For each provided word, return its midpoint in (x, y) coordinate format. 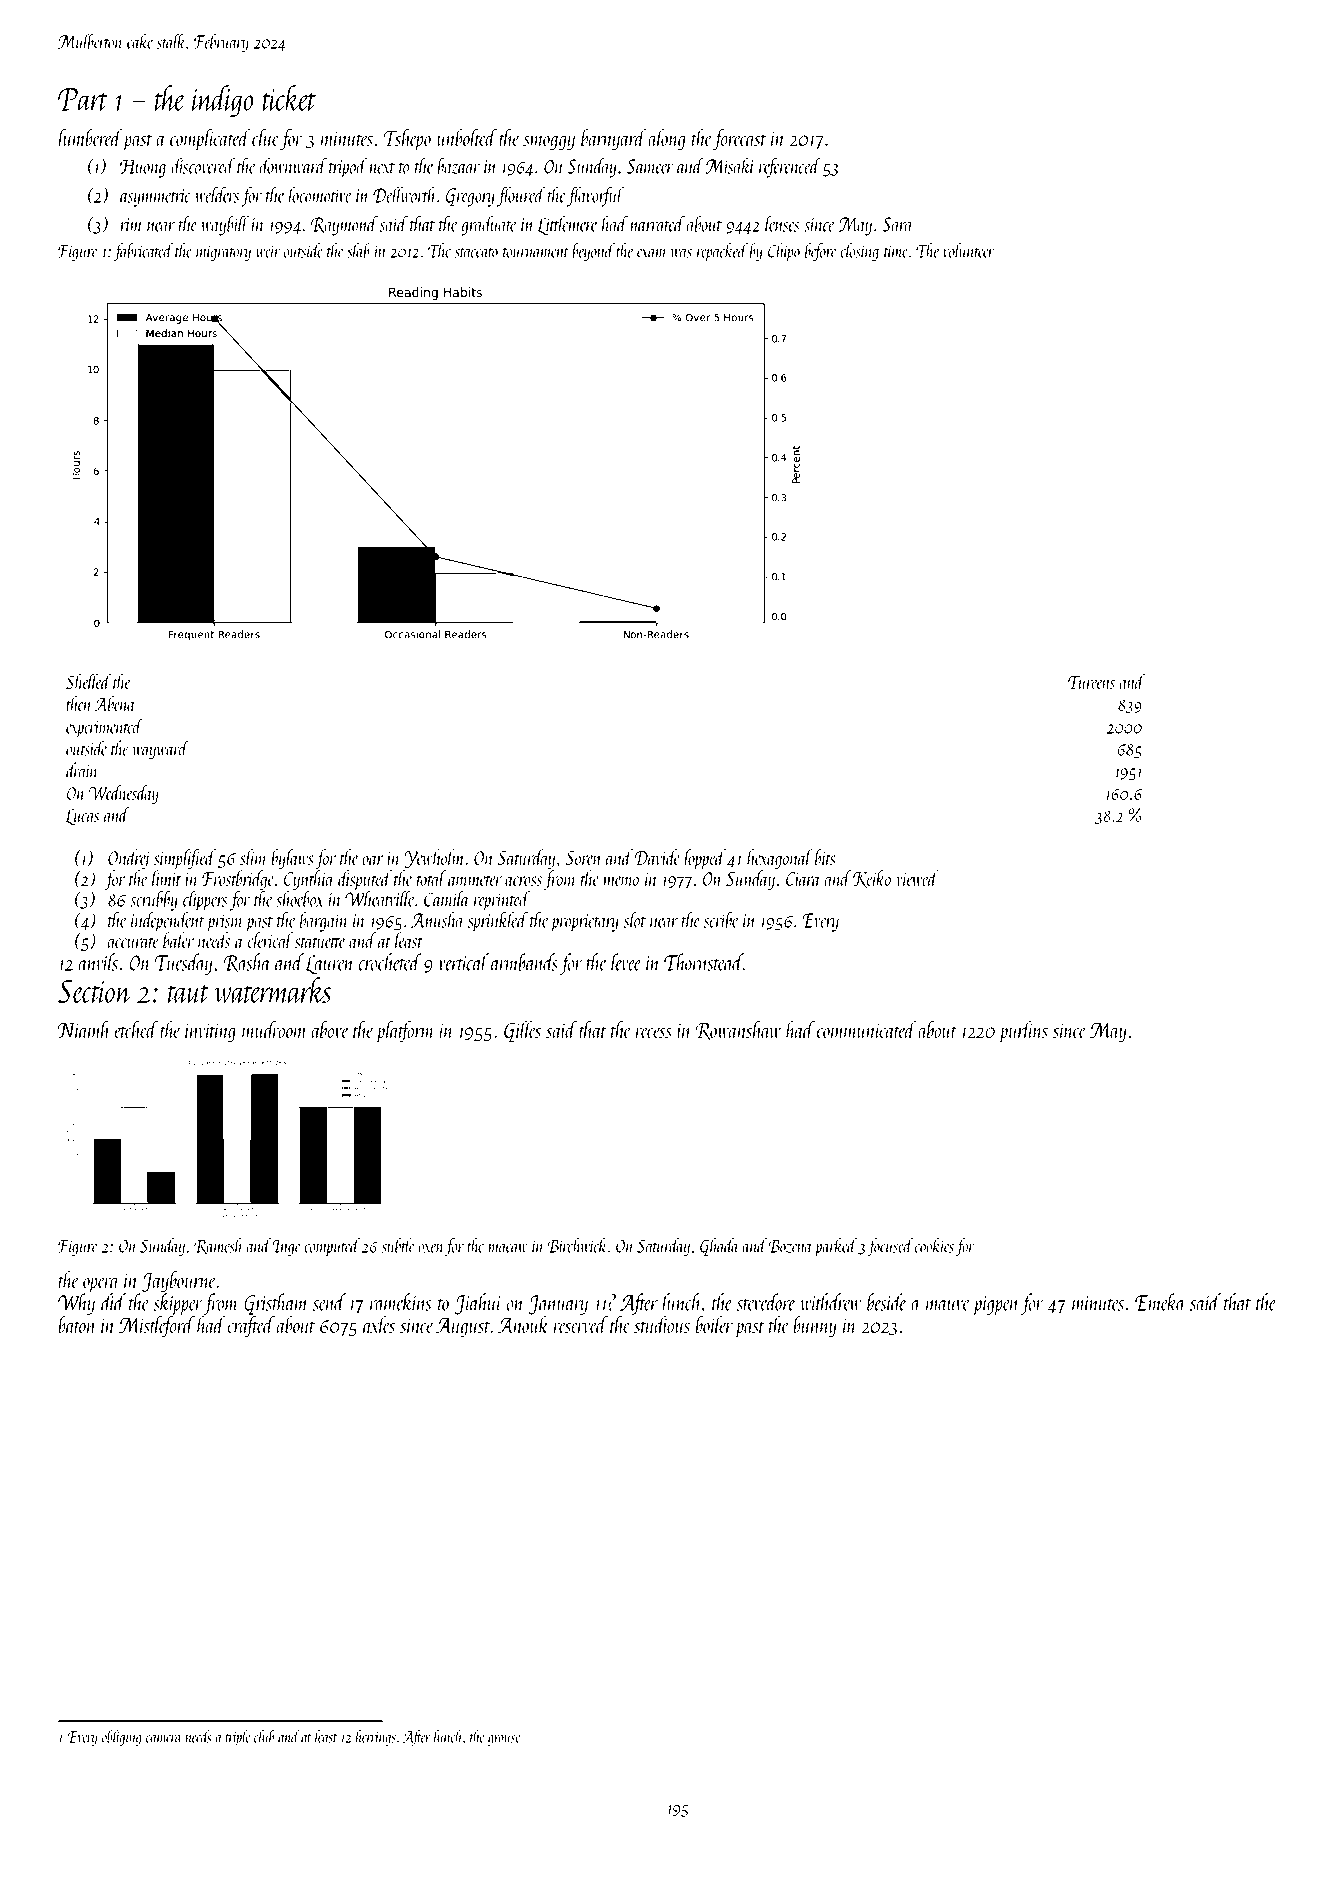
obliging (122, 1738)
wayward (161, 750)
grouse (504, 1740)
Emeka (1160, 1302)
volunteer (968, 250)
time (896, 251)
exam (652, 253)
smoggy (549, 143)
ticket (289, 98)
